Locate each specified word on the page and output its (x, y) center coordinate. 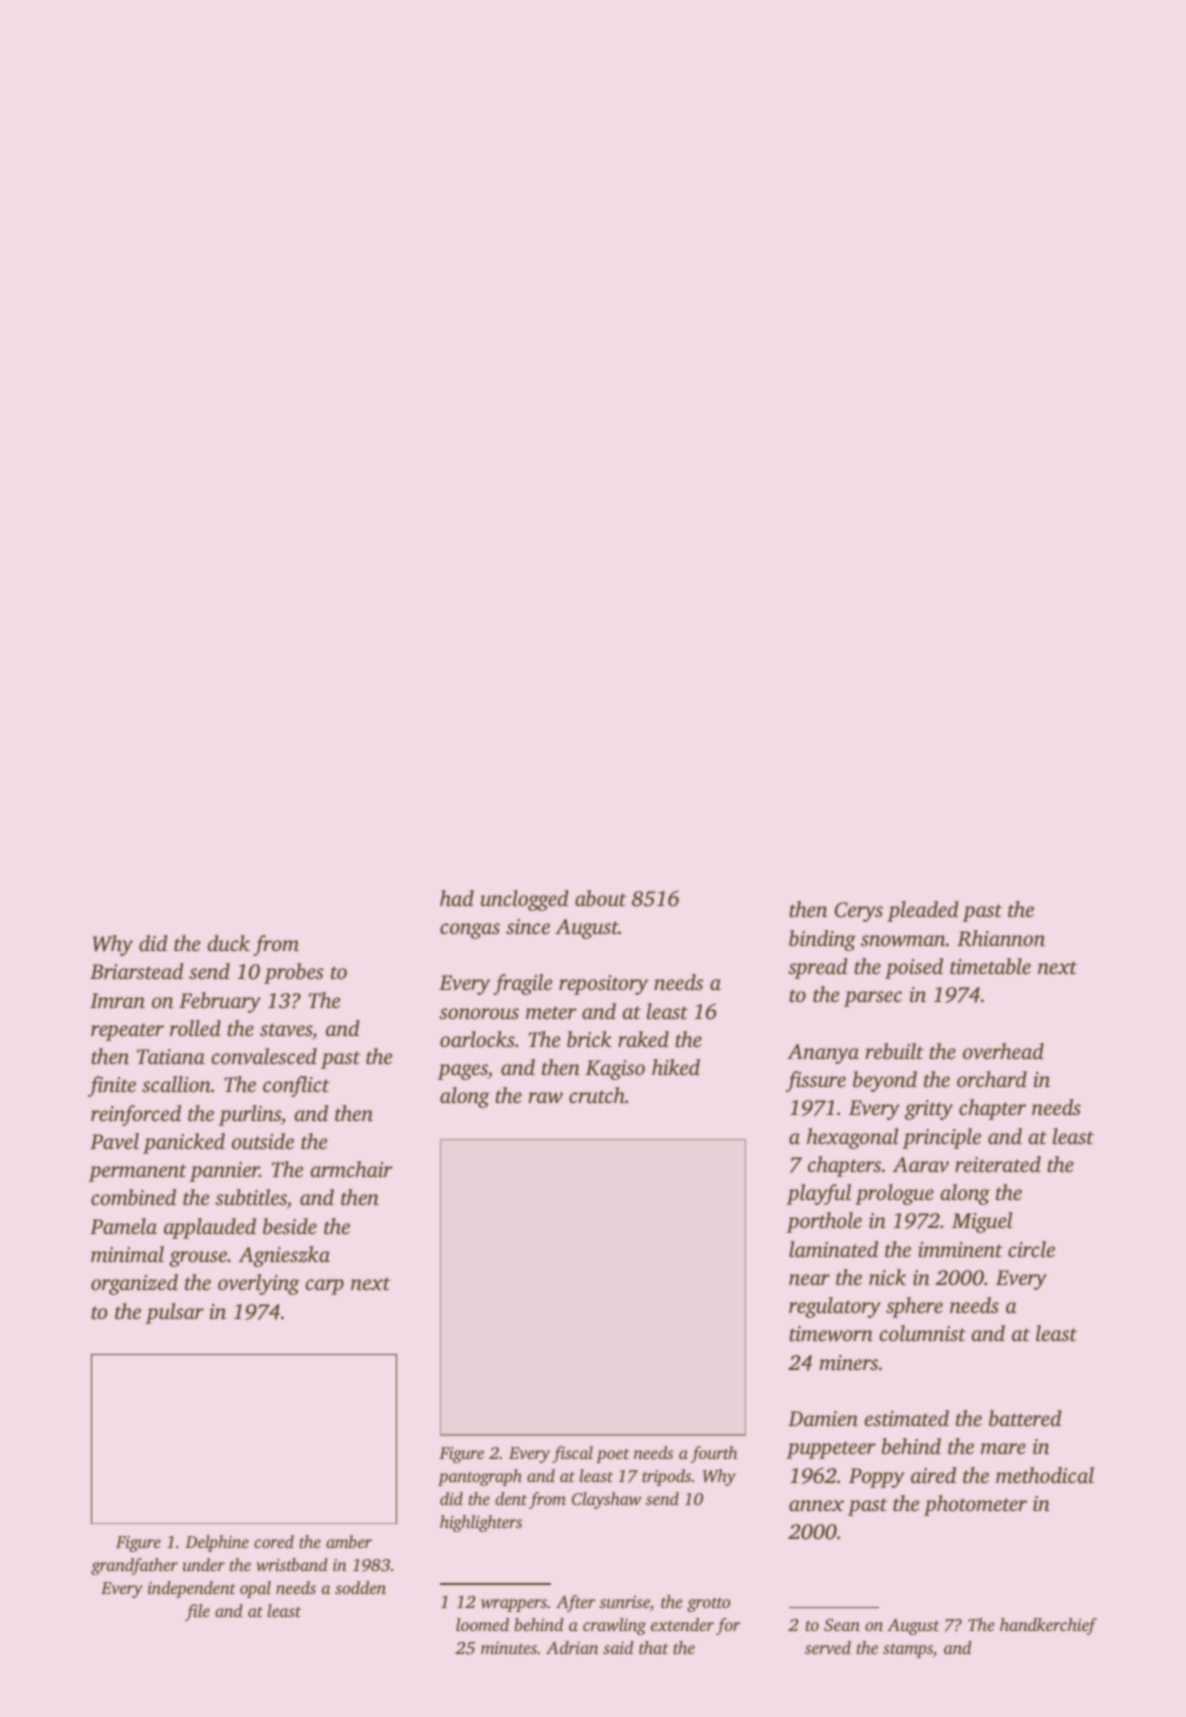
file (197, 1612)
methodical (1045, 1475)
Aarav (921, 1164)
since (528, 926)
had (457, 898)
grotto (708, 1605)
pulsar (175, 1313)
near (809, 1279)
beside (290, 1226)
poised (914, 968)
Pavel (114, 1141)
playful (819, 1194)
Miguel (982, 1222)
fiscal (572, 1454)
